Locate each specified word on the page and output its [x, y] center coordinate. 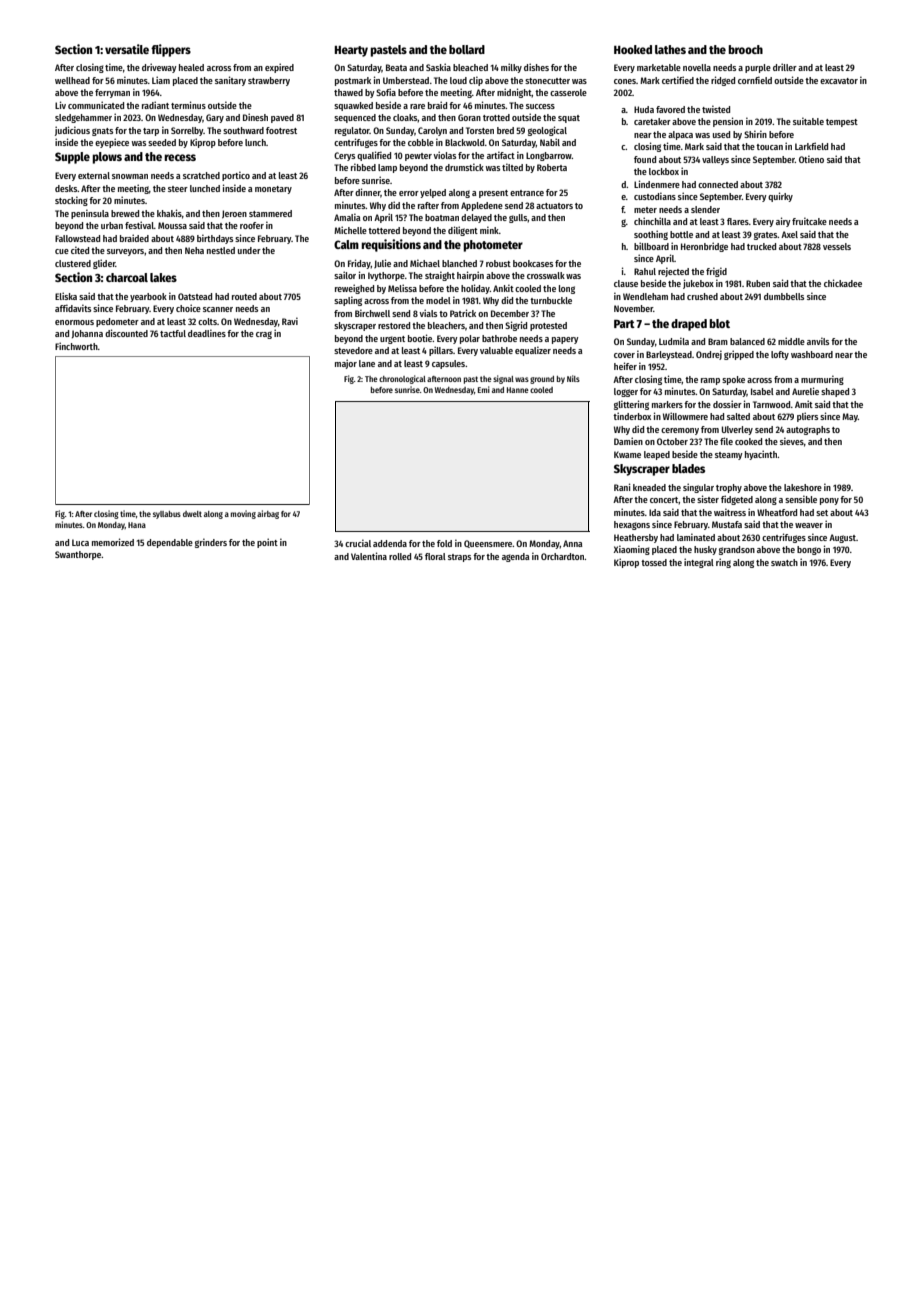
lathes [670, 49]
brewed [125, 213]
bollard [467, 49]
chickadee [843, 283]
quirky [780, 197]
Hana [137, 525]
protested [548, 326]
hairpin [470, 276]
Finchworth [76, 346]
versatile [127, 49]
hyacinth [761, 455]
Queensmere [488, 544]
